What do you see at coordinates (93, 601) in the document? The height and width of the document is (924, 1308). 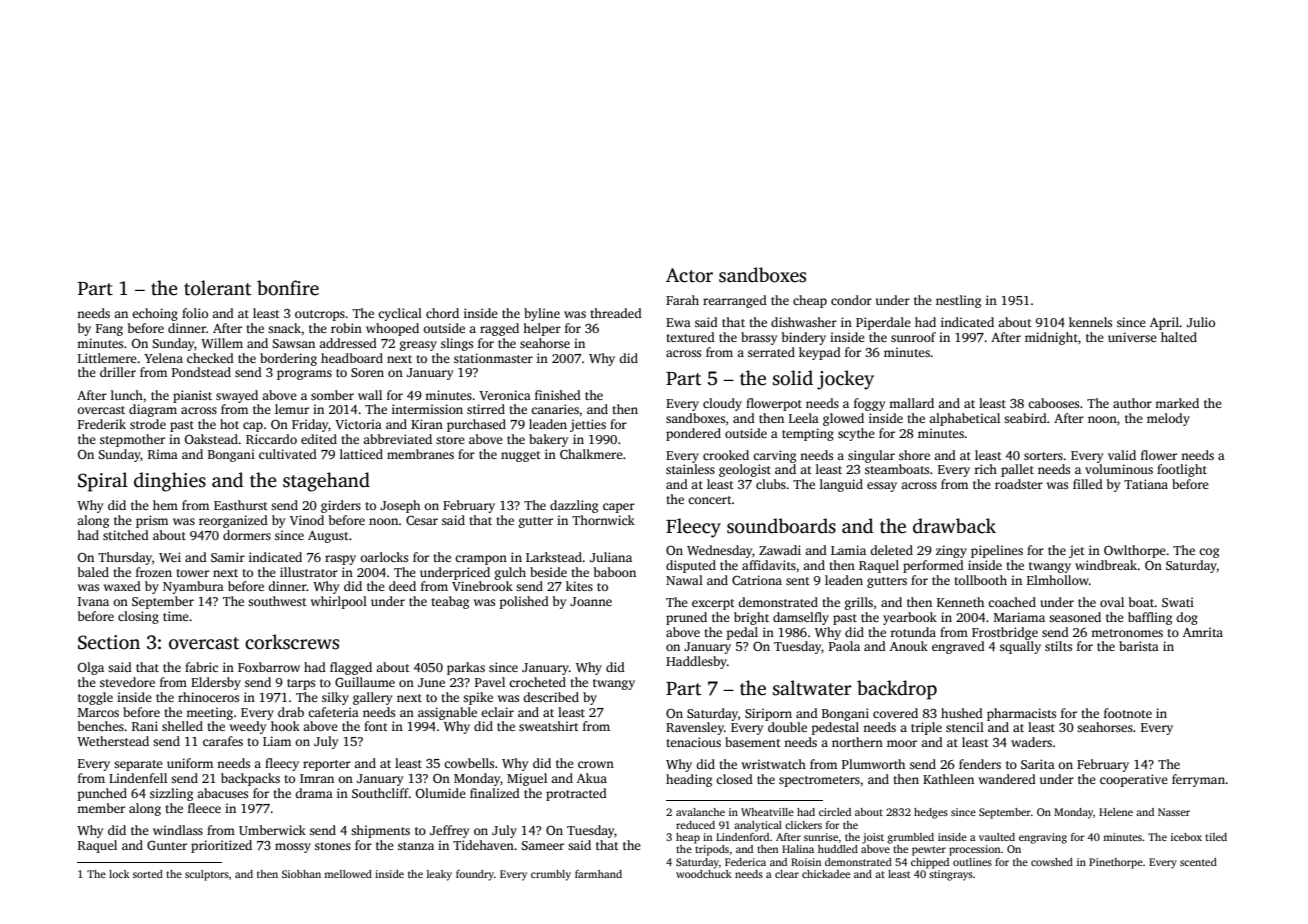 I see `Ivana` at bounding box center [93, 601].
